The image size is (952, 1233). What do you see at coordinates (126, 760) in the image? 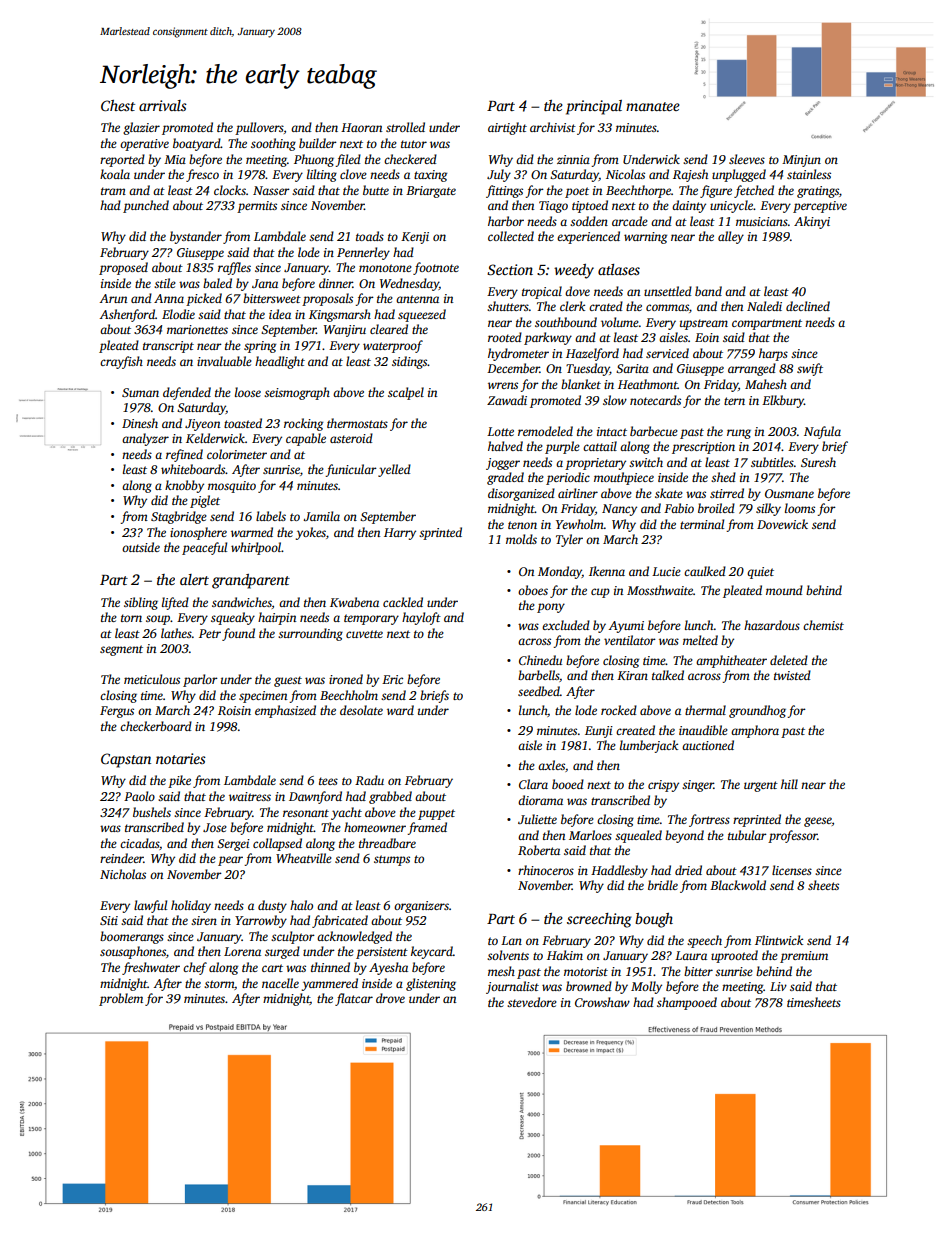
I see `Capstan` at bounding box center [126, 760].
